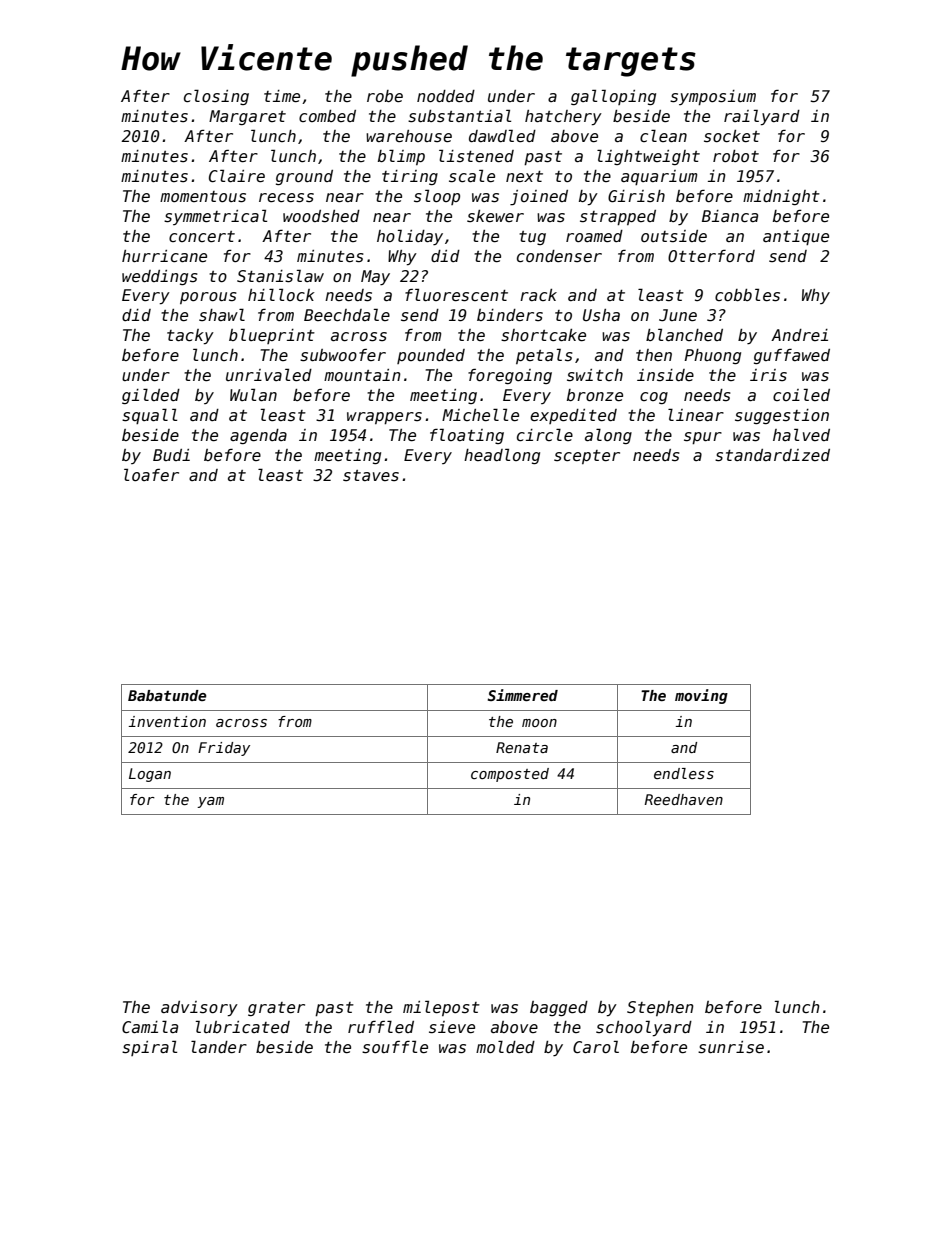 The width and height of the screenshot is (952, 1233). Describe the element at coordinates (224, 749) in the screenshot. I see `Friday` at that location.
